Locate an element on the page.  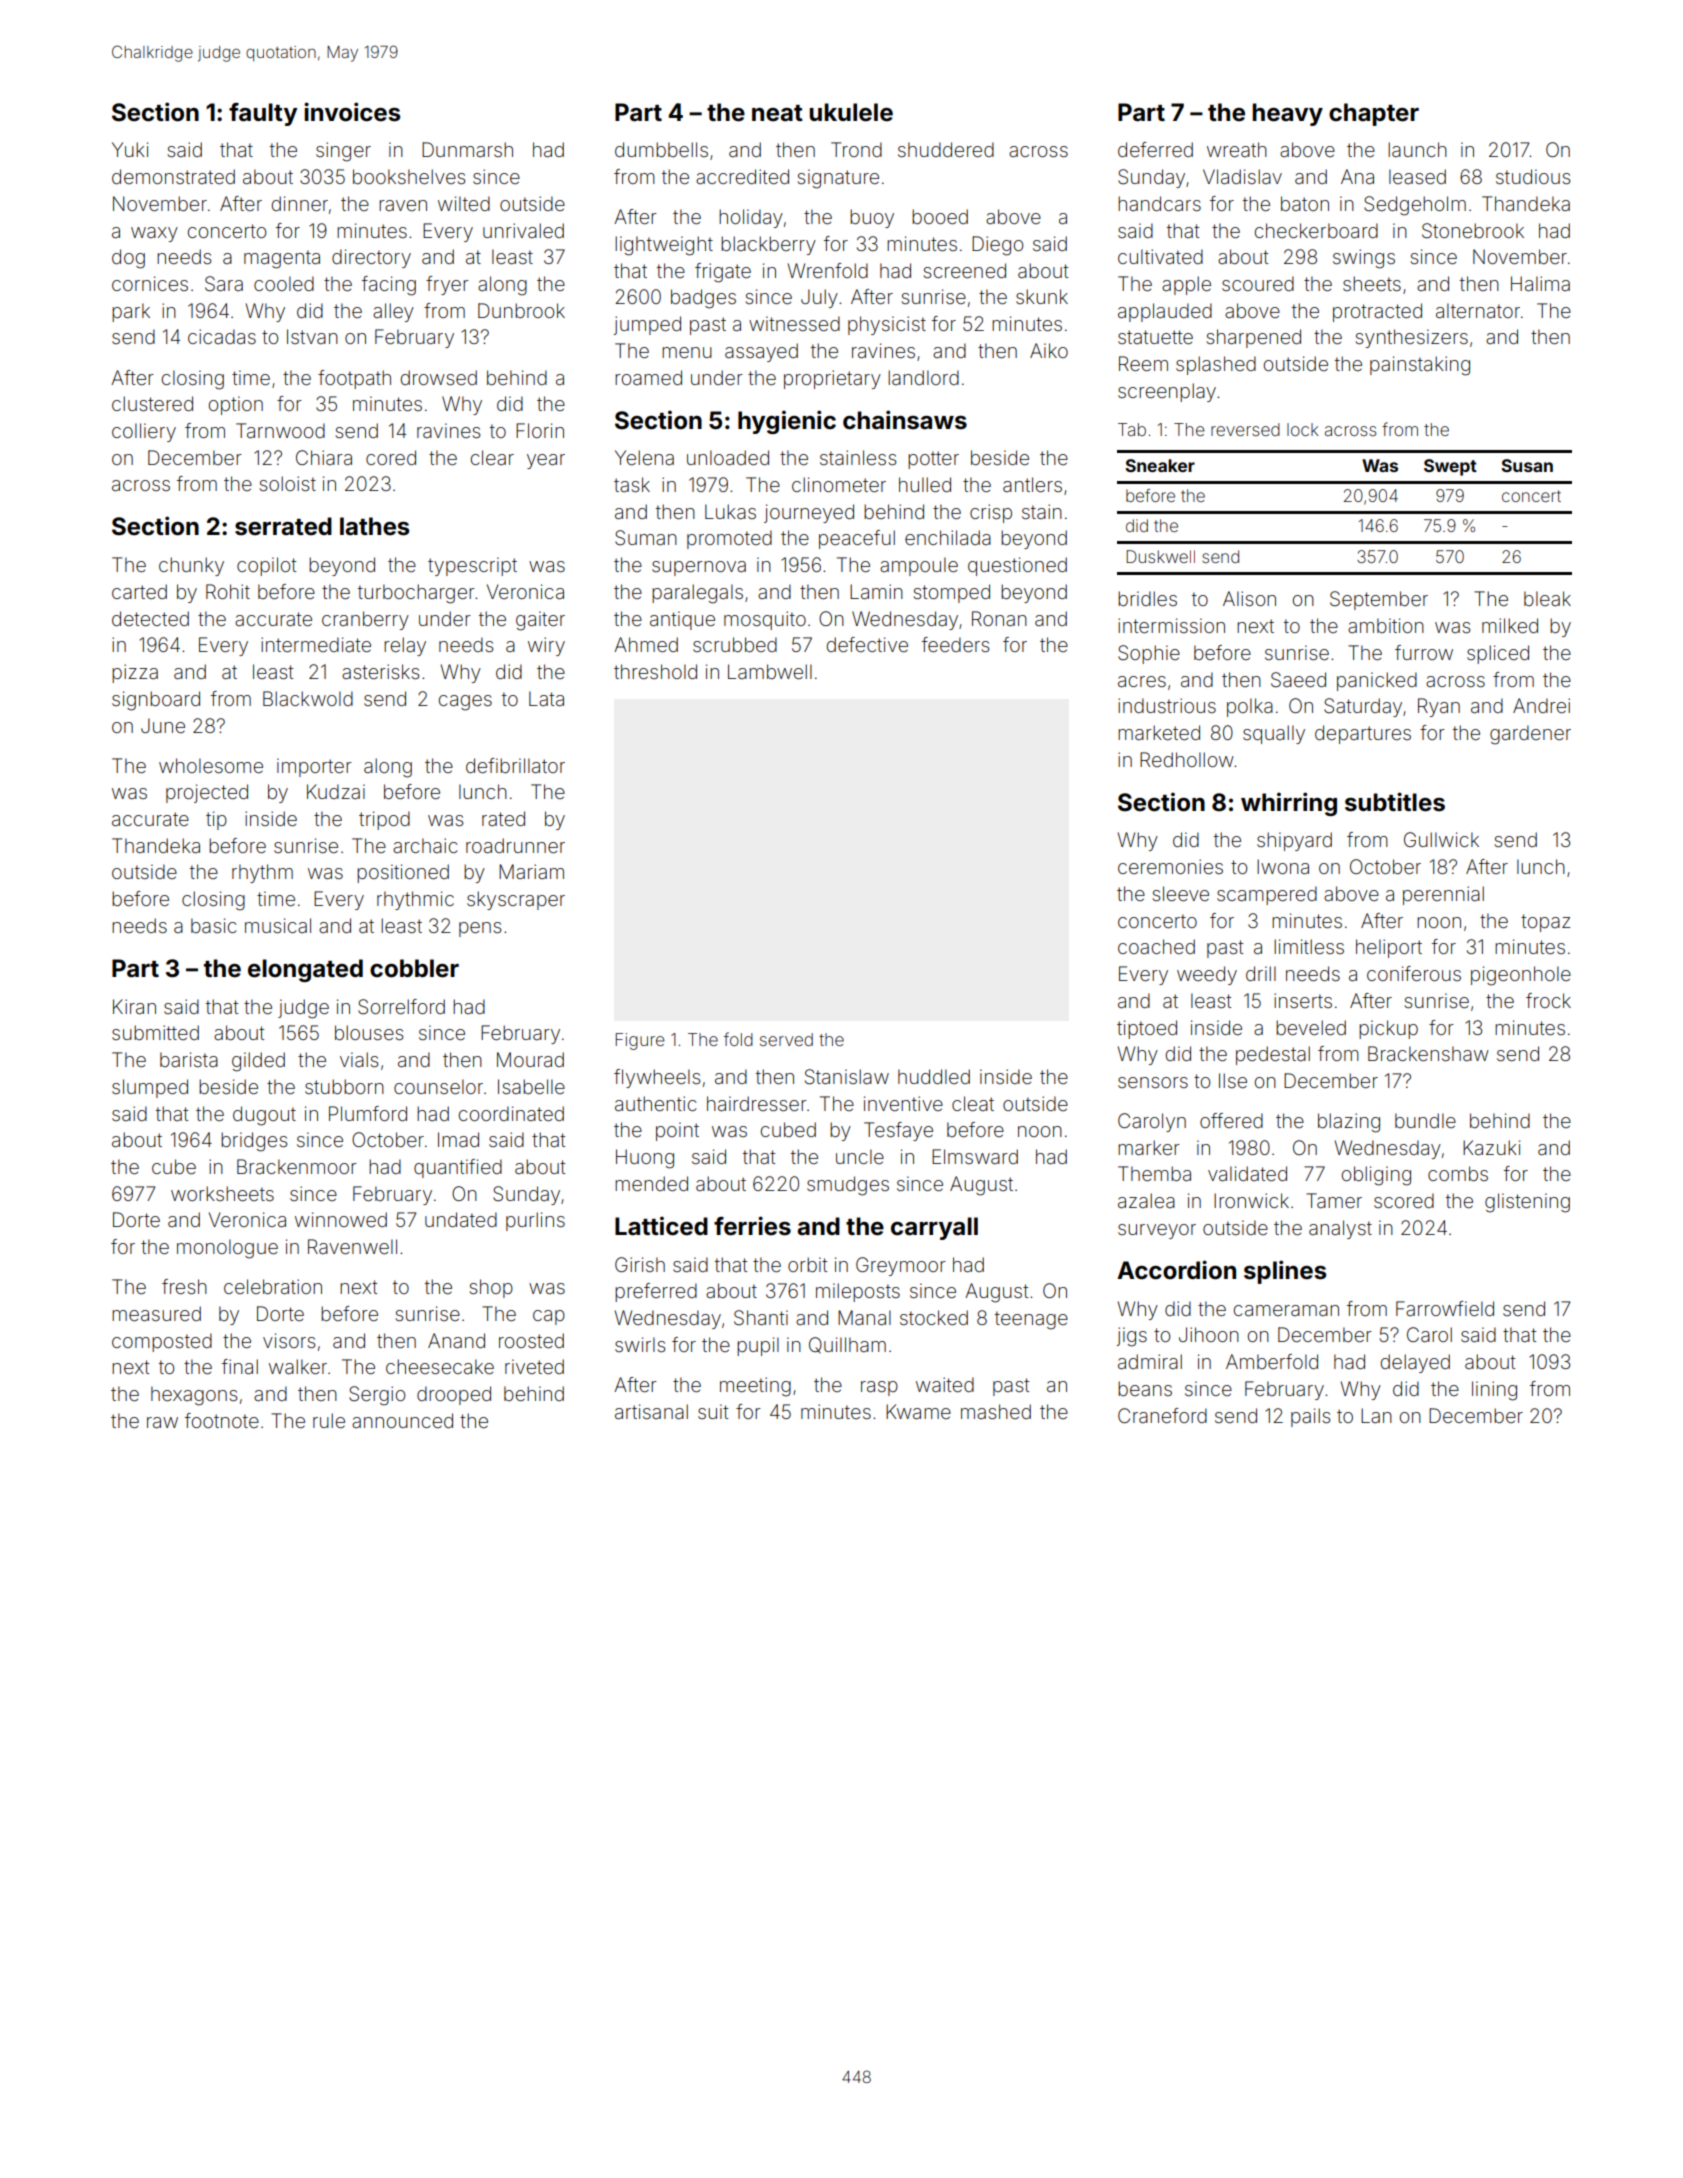
ukulele is located at coordinates (851, 112).
